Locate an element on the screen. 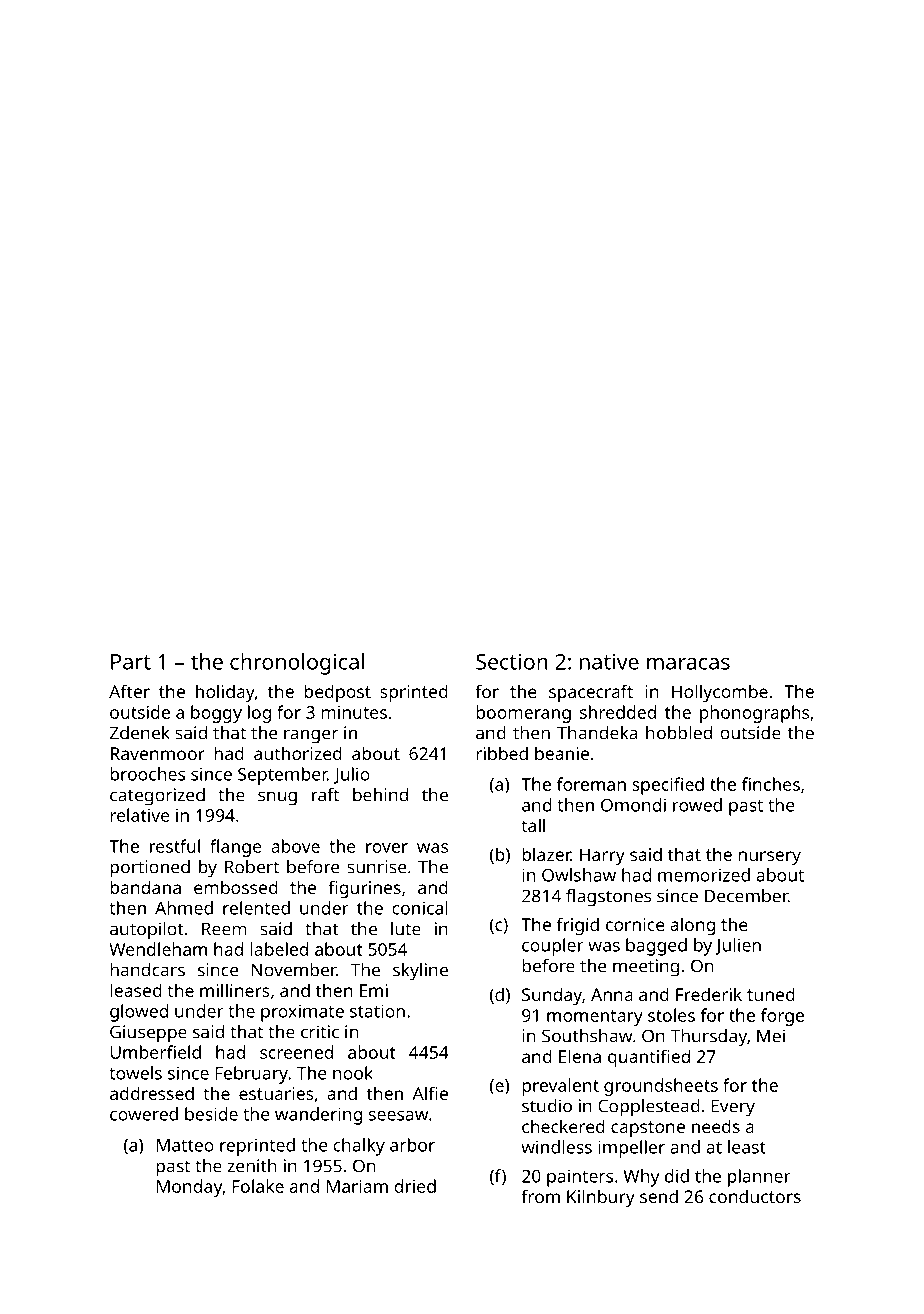 Image resolution: width=924 pixels, height=1314 pixels. shredded is located at coordinates (618, 712).
